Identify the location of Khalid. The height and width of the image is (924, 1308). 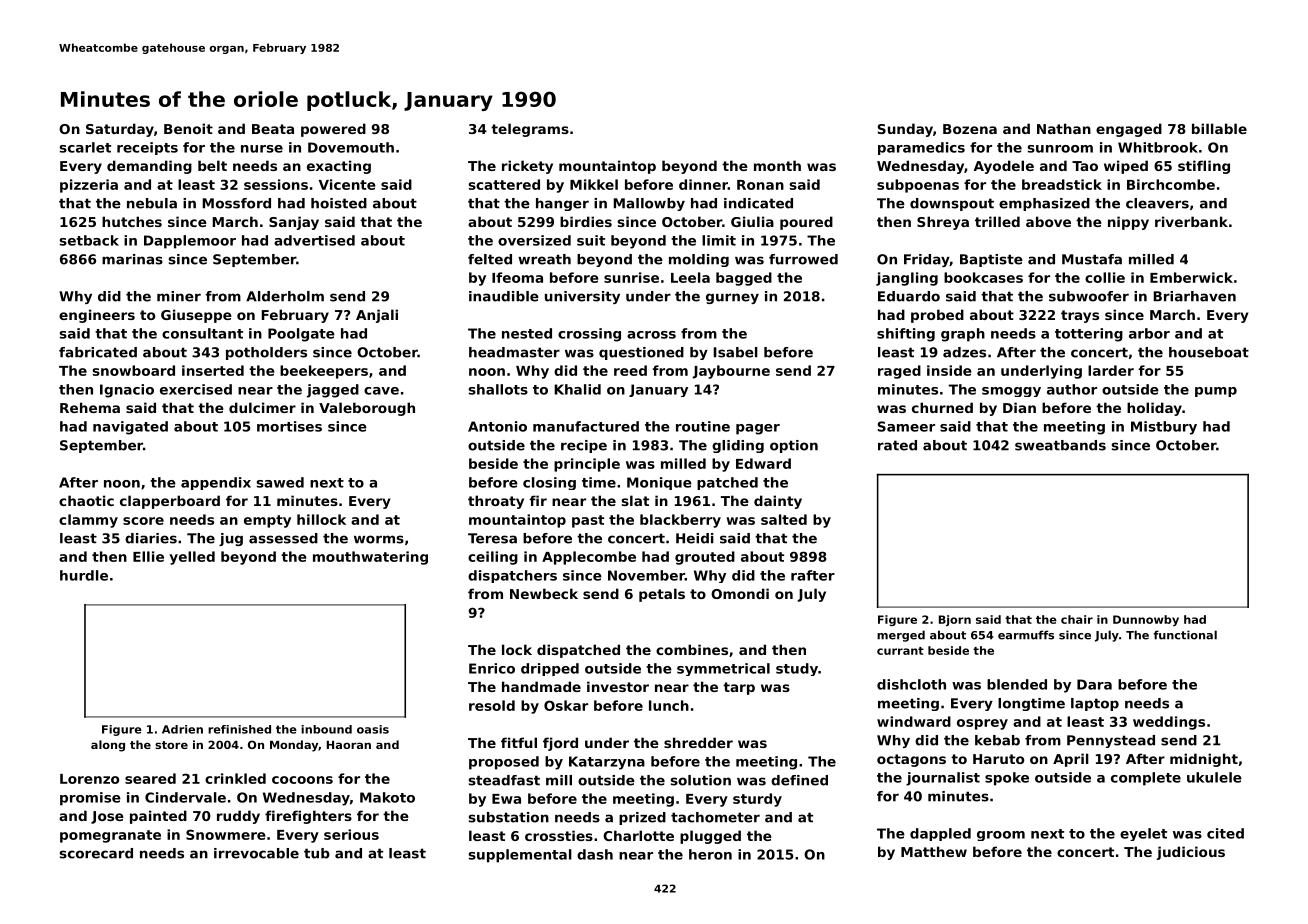
(577, 389).
